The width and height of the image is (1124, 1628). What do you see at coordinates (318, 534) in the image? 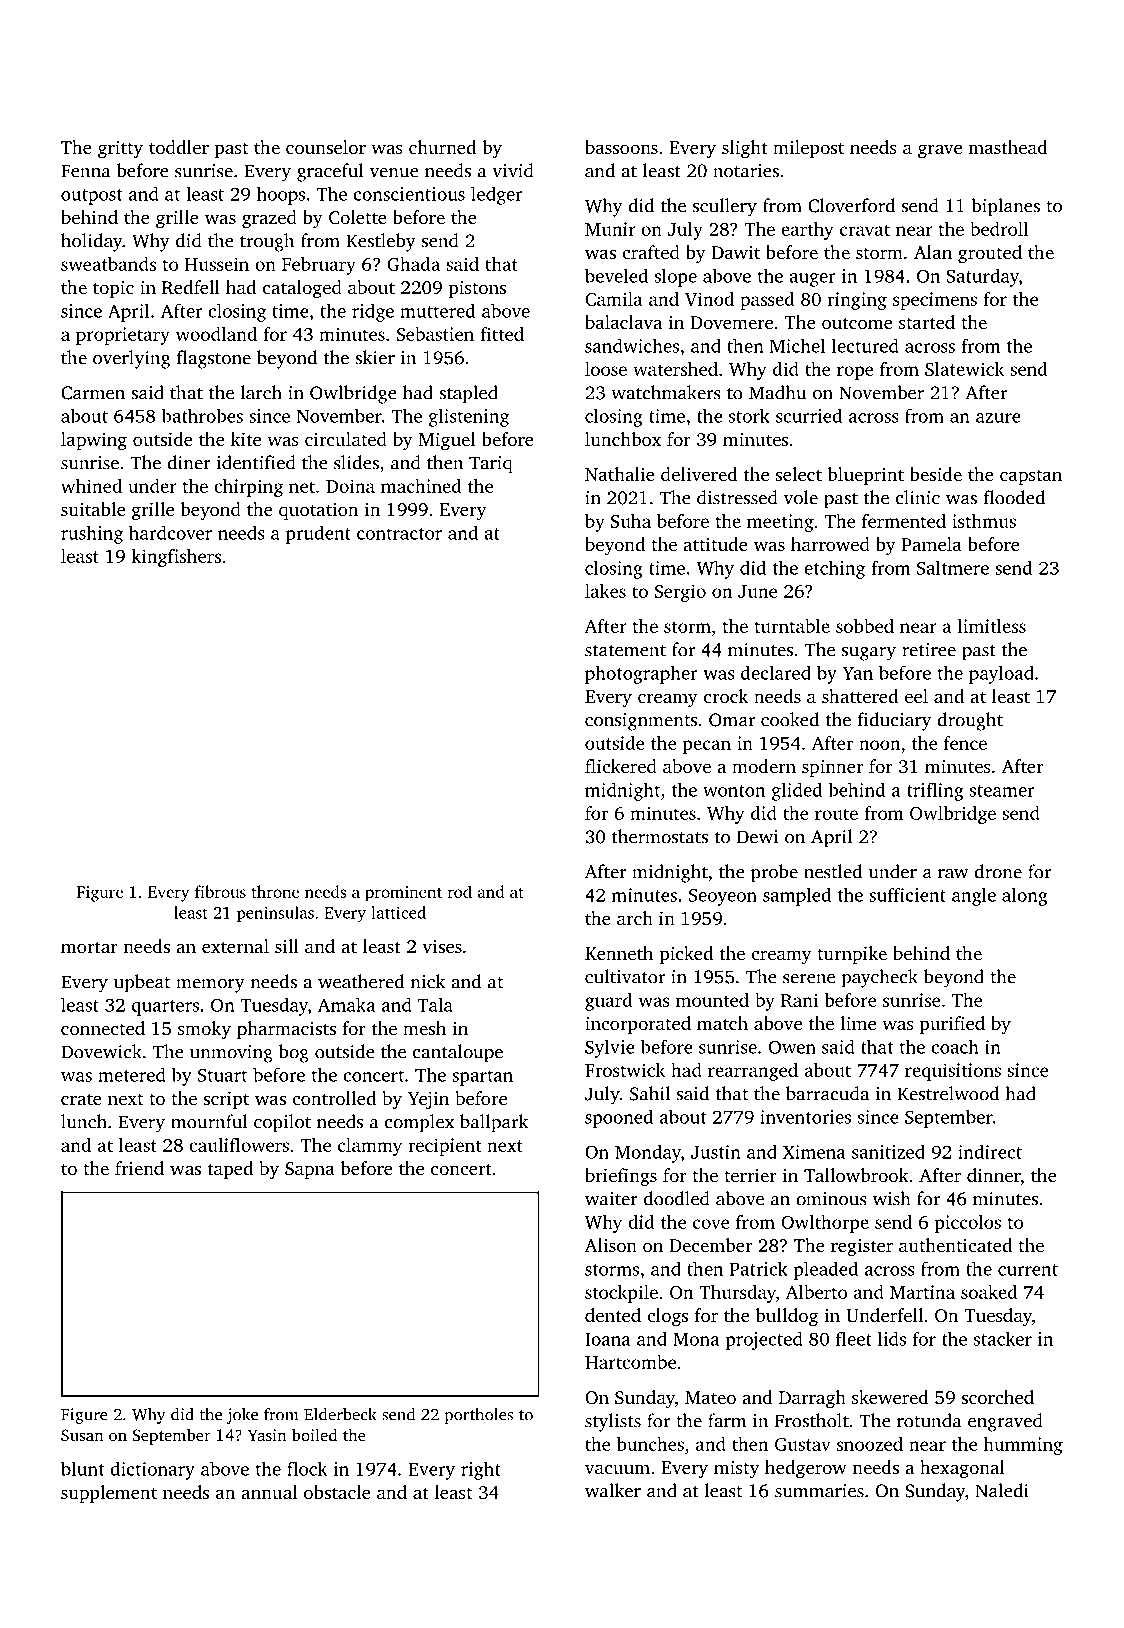
I see `prudent` at bounding box center [318, 534].
